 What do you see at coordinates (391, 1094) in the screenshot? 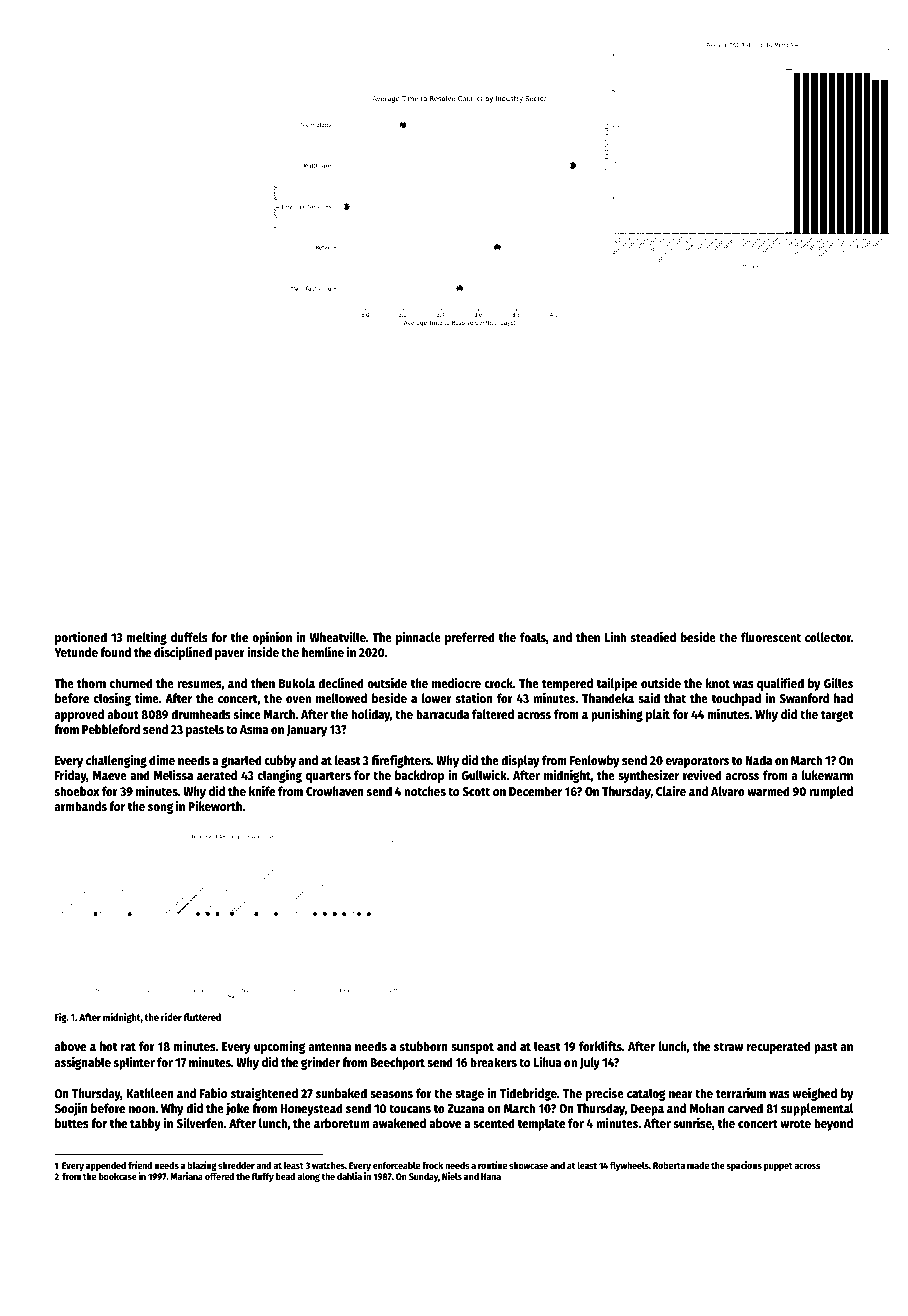
I see `seasons` at bounding box center [391, 1094].
